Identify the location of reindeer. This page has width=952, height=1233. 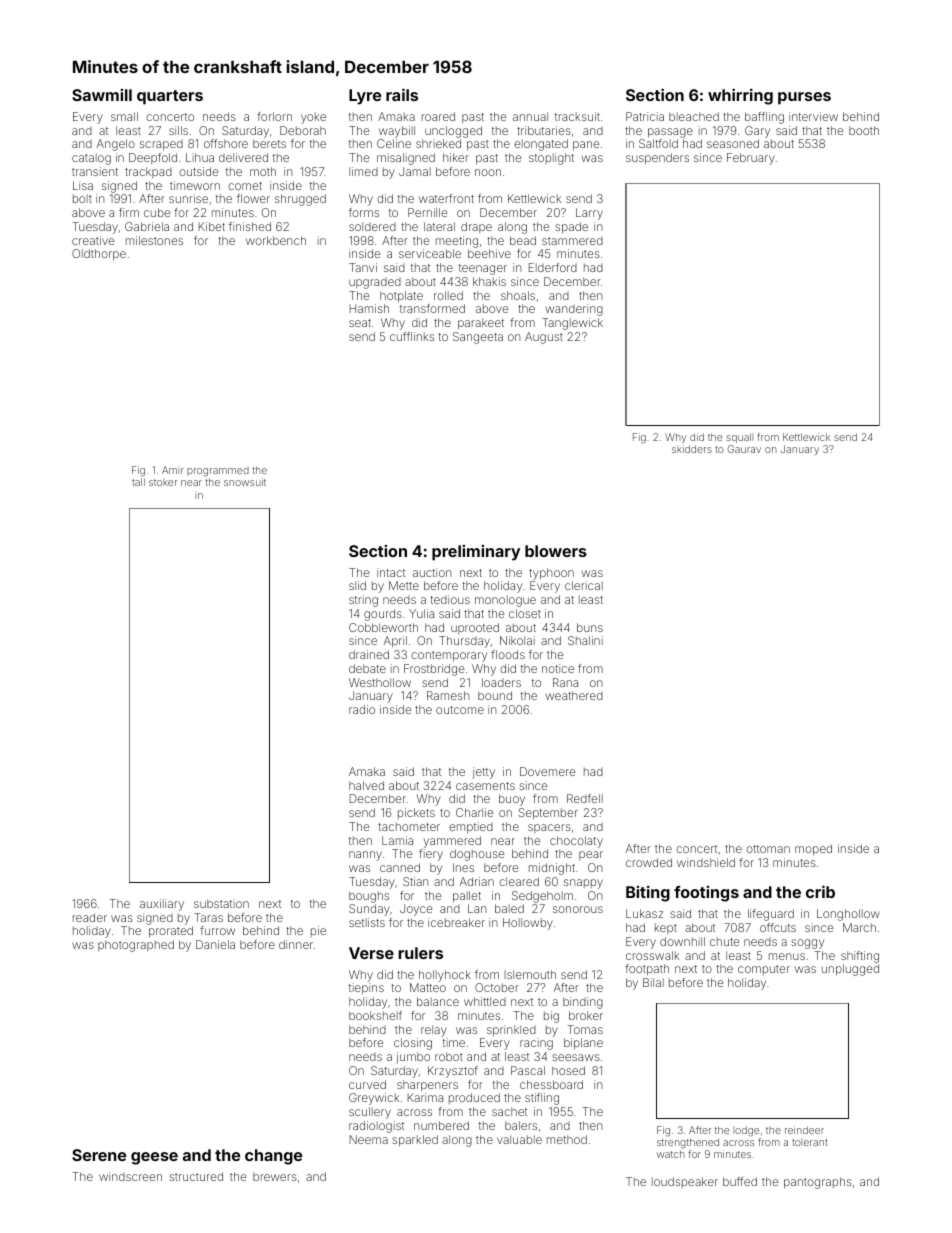
(804, 1130).
